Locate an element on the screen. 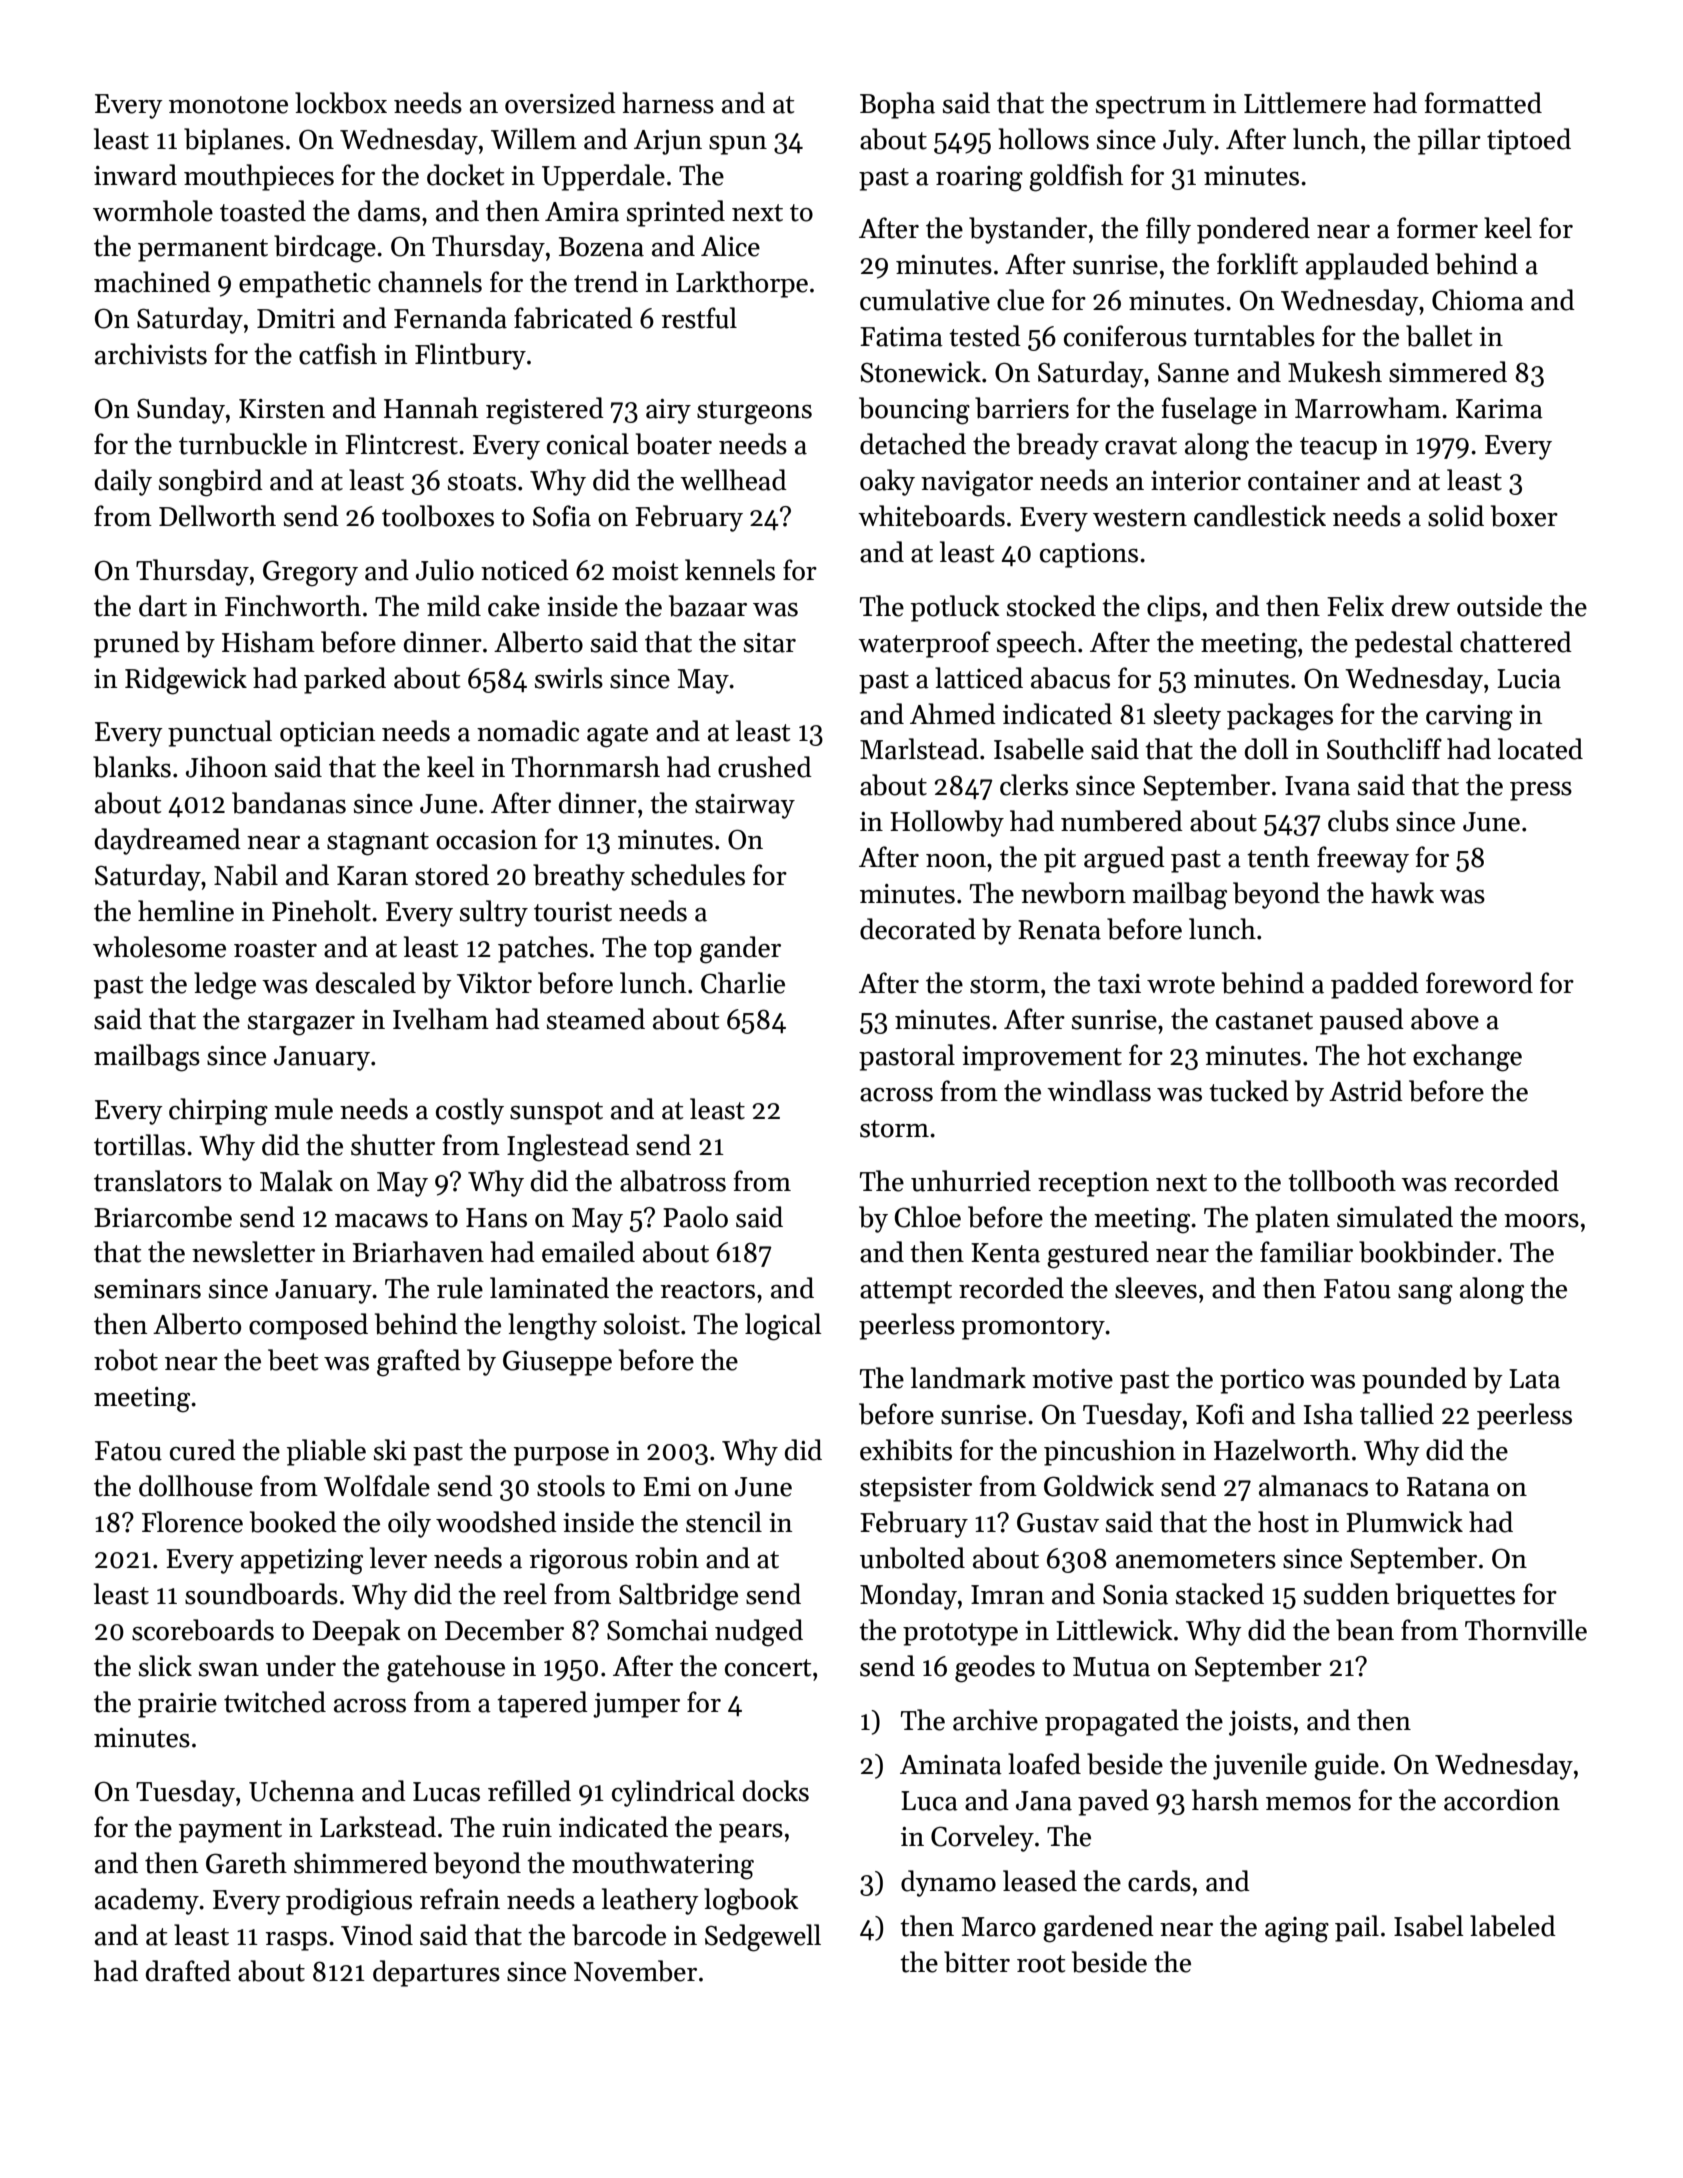 The width and height of the screenshot is (1683, 2178). Julio is located at coordinates (445, 570).
